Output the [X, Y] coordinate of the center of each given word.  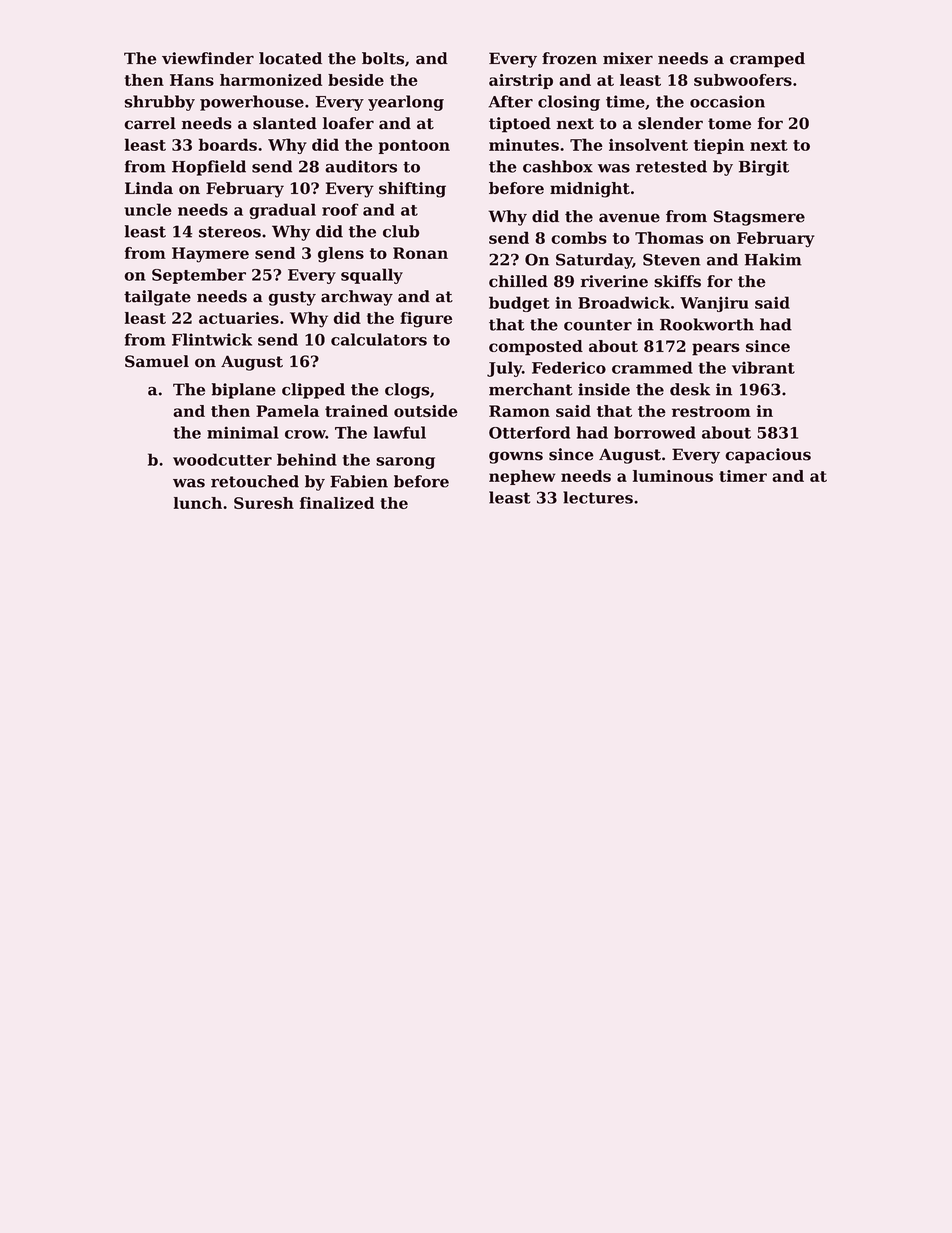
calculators [379, 339]
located [290, 58]
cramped [767, 60]
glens [341, 255]
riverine [614, 281]
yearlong [406, 103]
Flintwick [212, 339]
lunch [198, 503]
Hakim [773, 259]
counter [598, 325]
